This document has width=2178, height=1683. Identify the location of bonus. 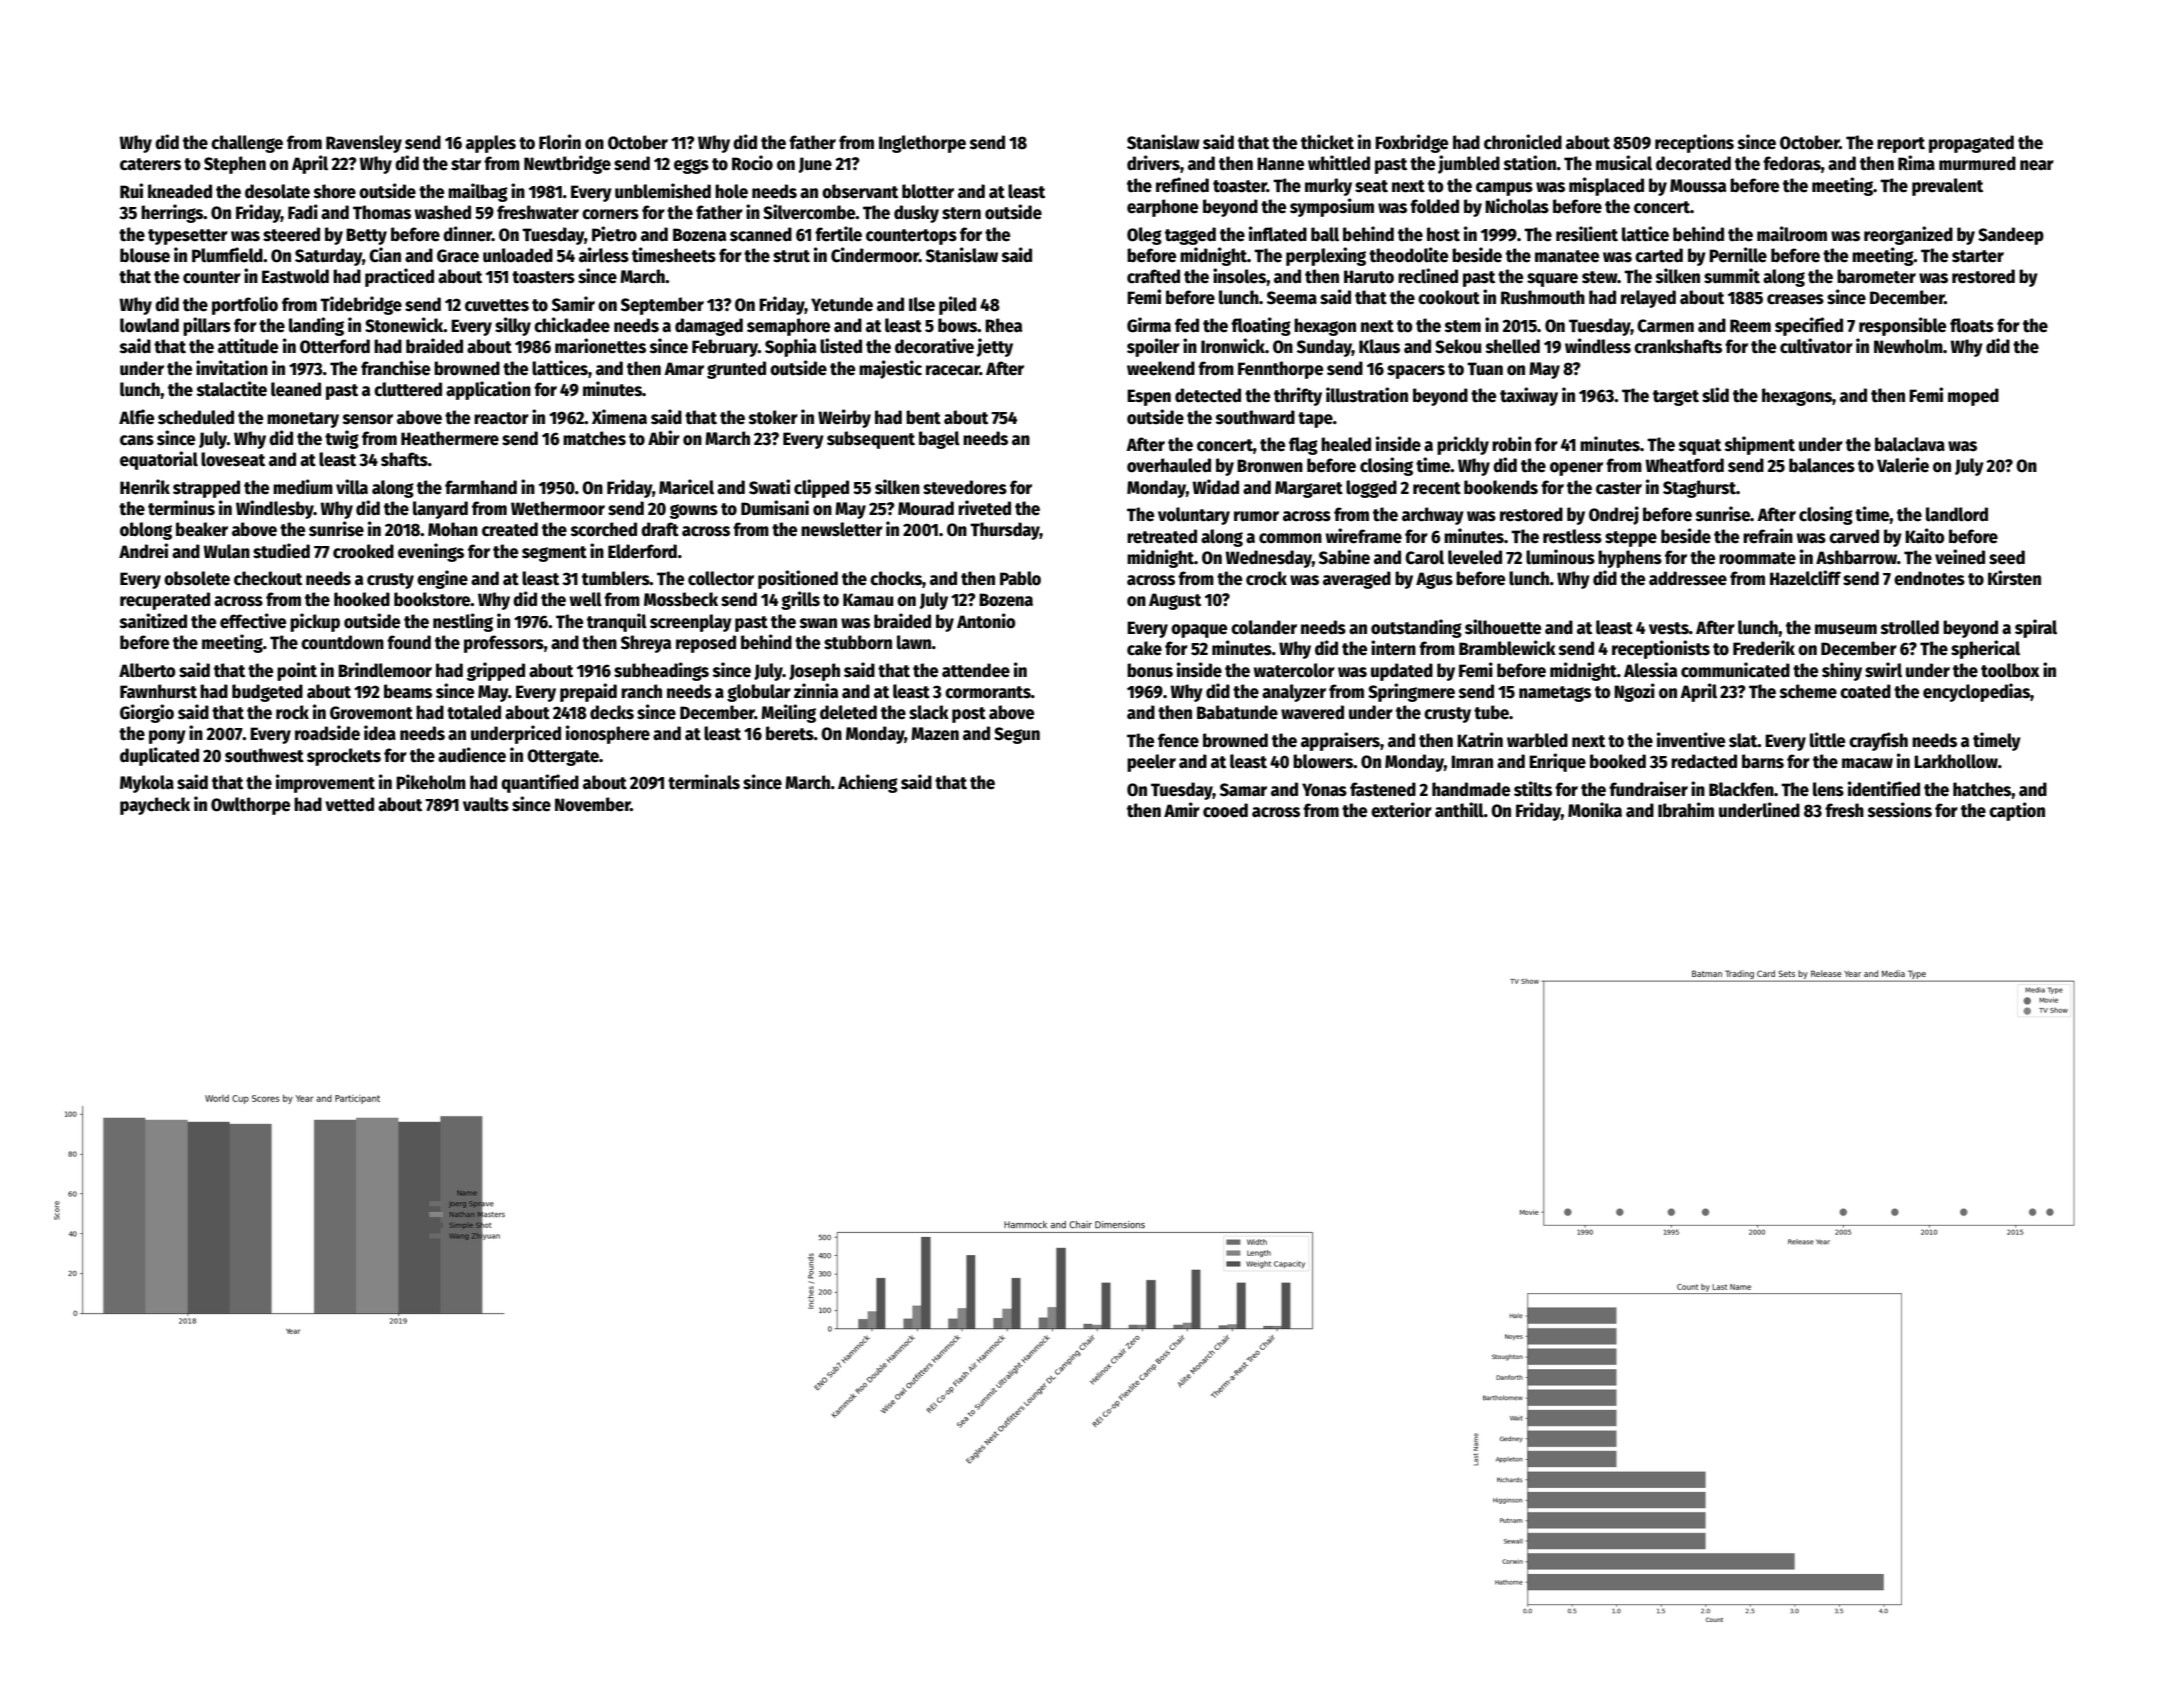
(1150, 670).
